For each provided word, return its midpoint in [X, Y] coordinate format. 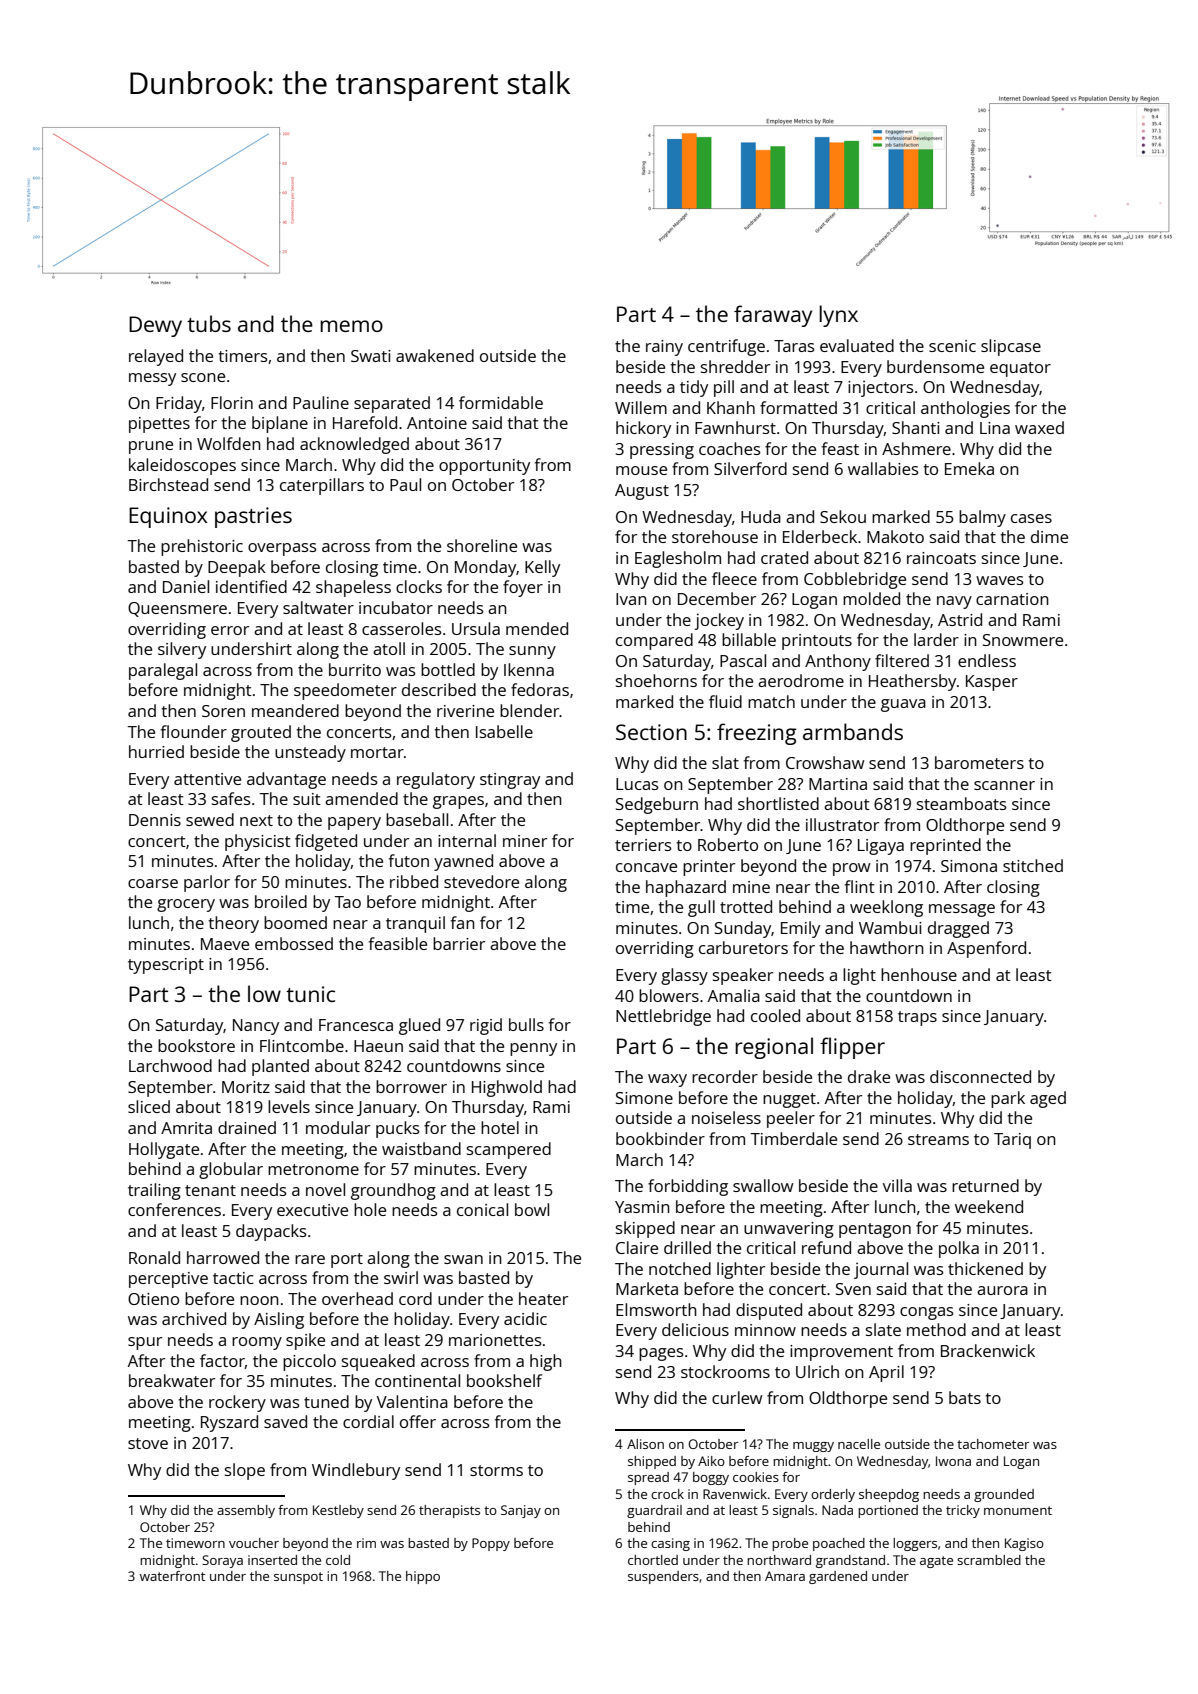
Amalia [734, 995]
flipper [852, 1048]
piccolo [309, 1362]
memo [351, 326]
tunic [310, 994]
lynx [838, 316]
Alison [645, 1444]
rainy [664, 348]
